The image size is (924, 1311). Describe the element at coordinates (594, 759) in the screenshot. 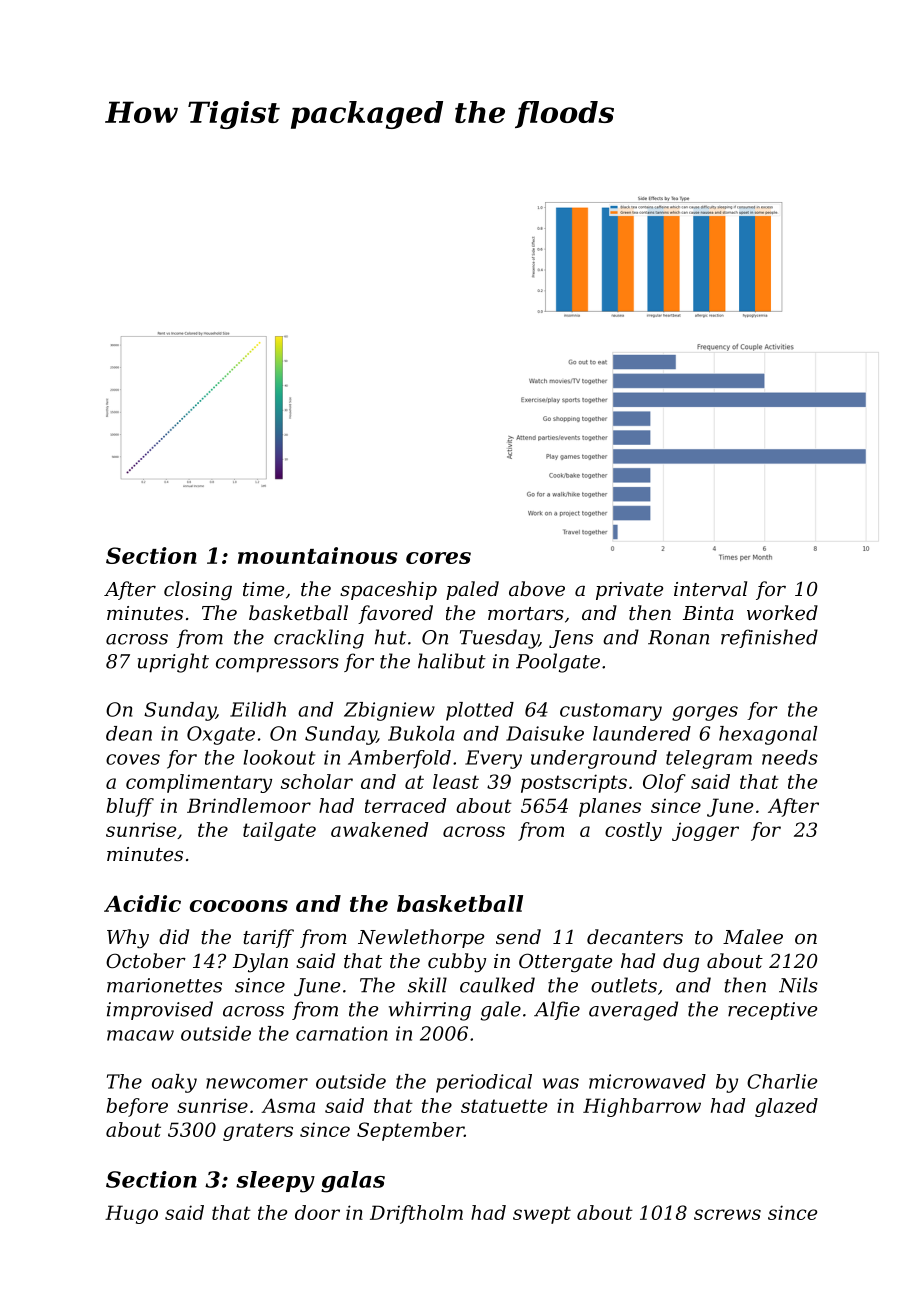

I see `underground` at that location.
